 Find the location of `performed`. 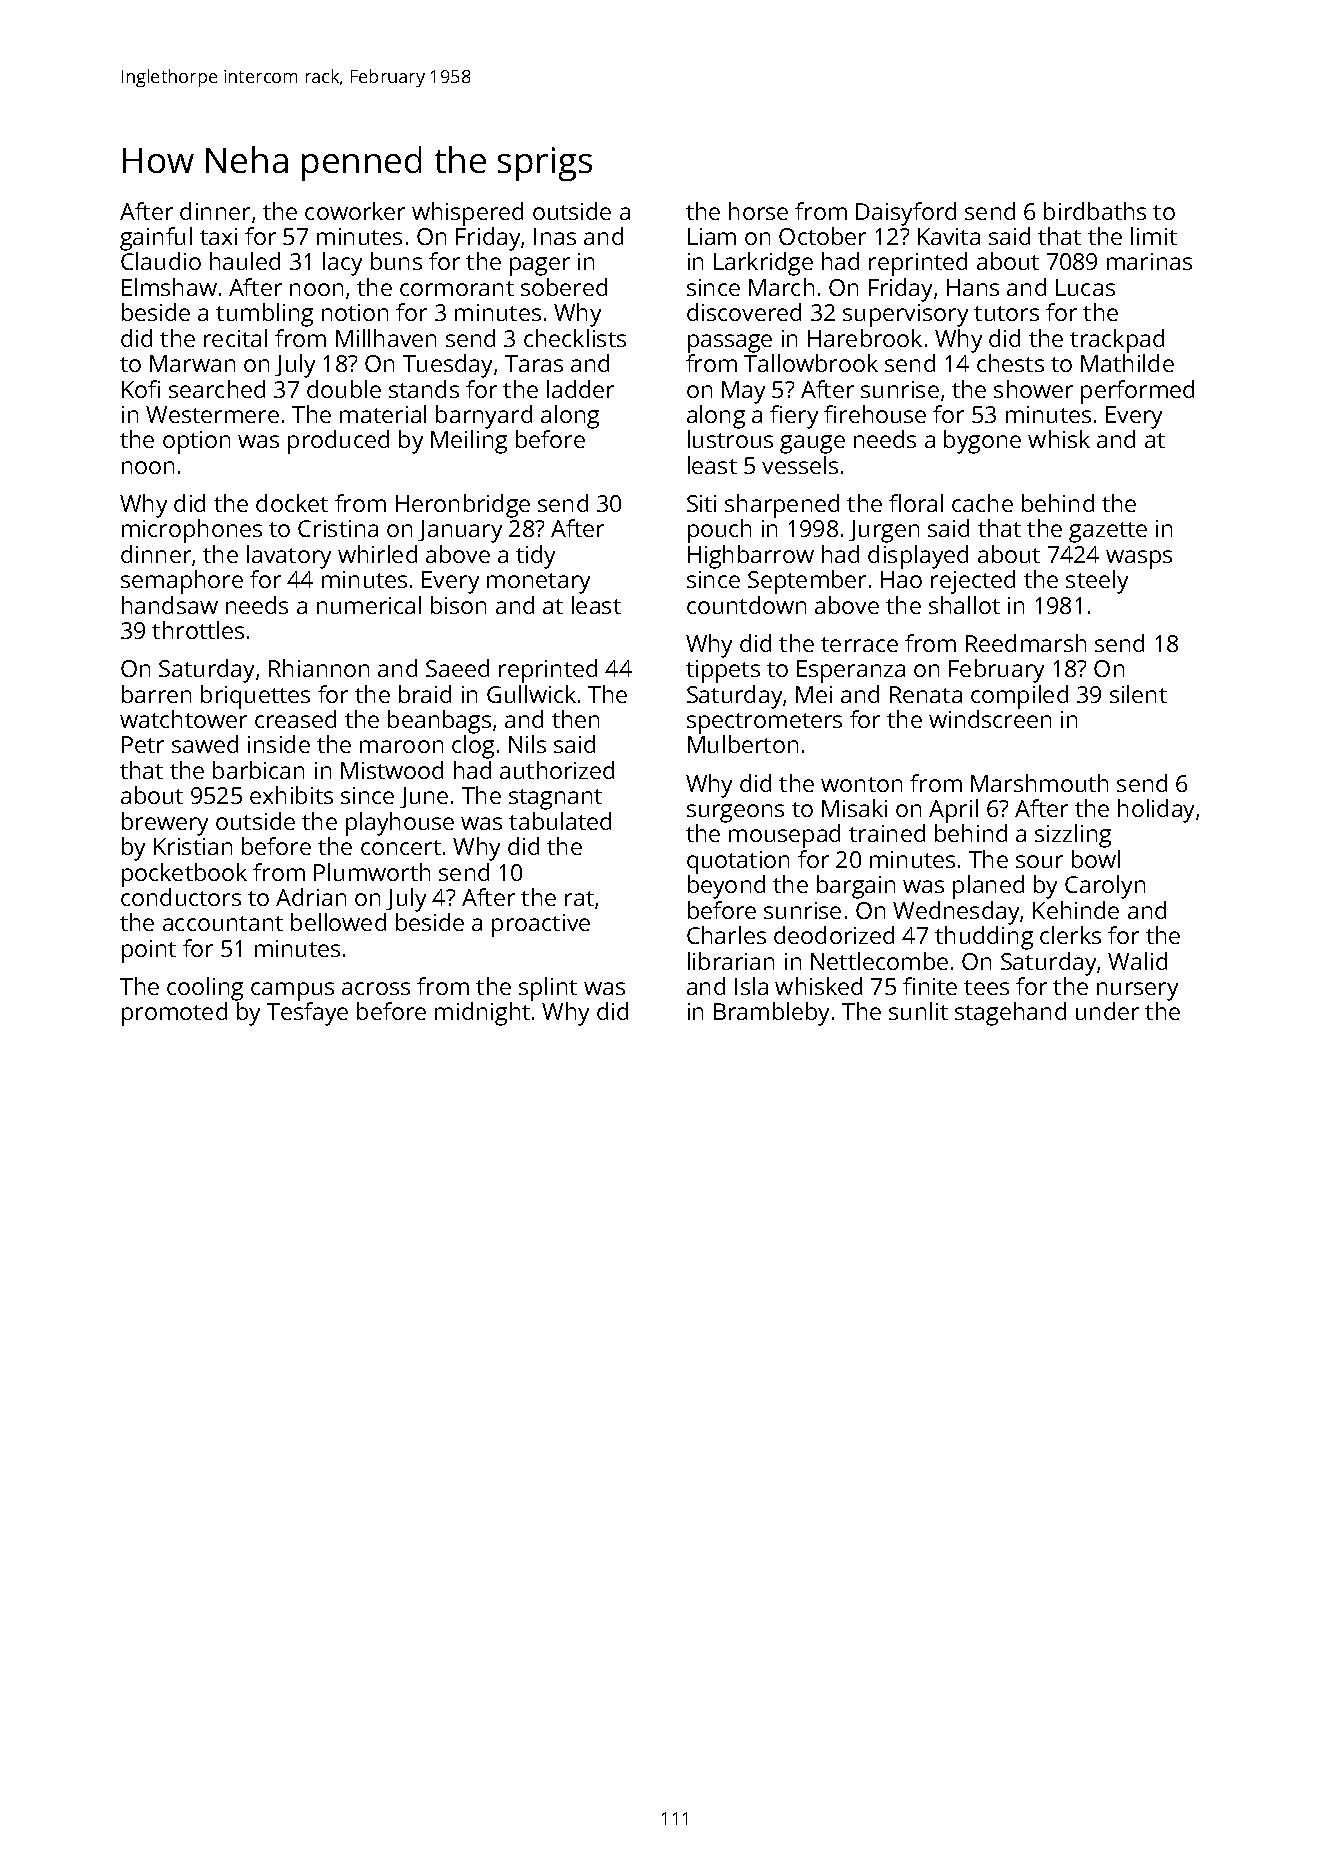

performed is located at coordinates (1137, 392).
